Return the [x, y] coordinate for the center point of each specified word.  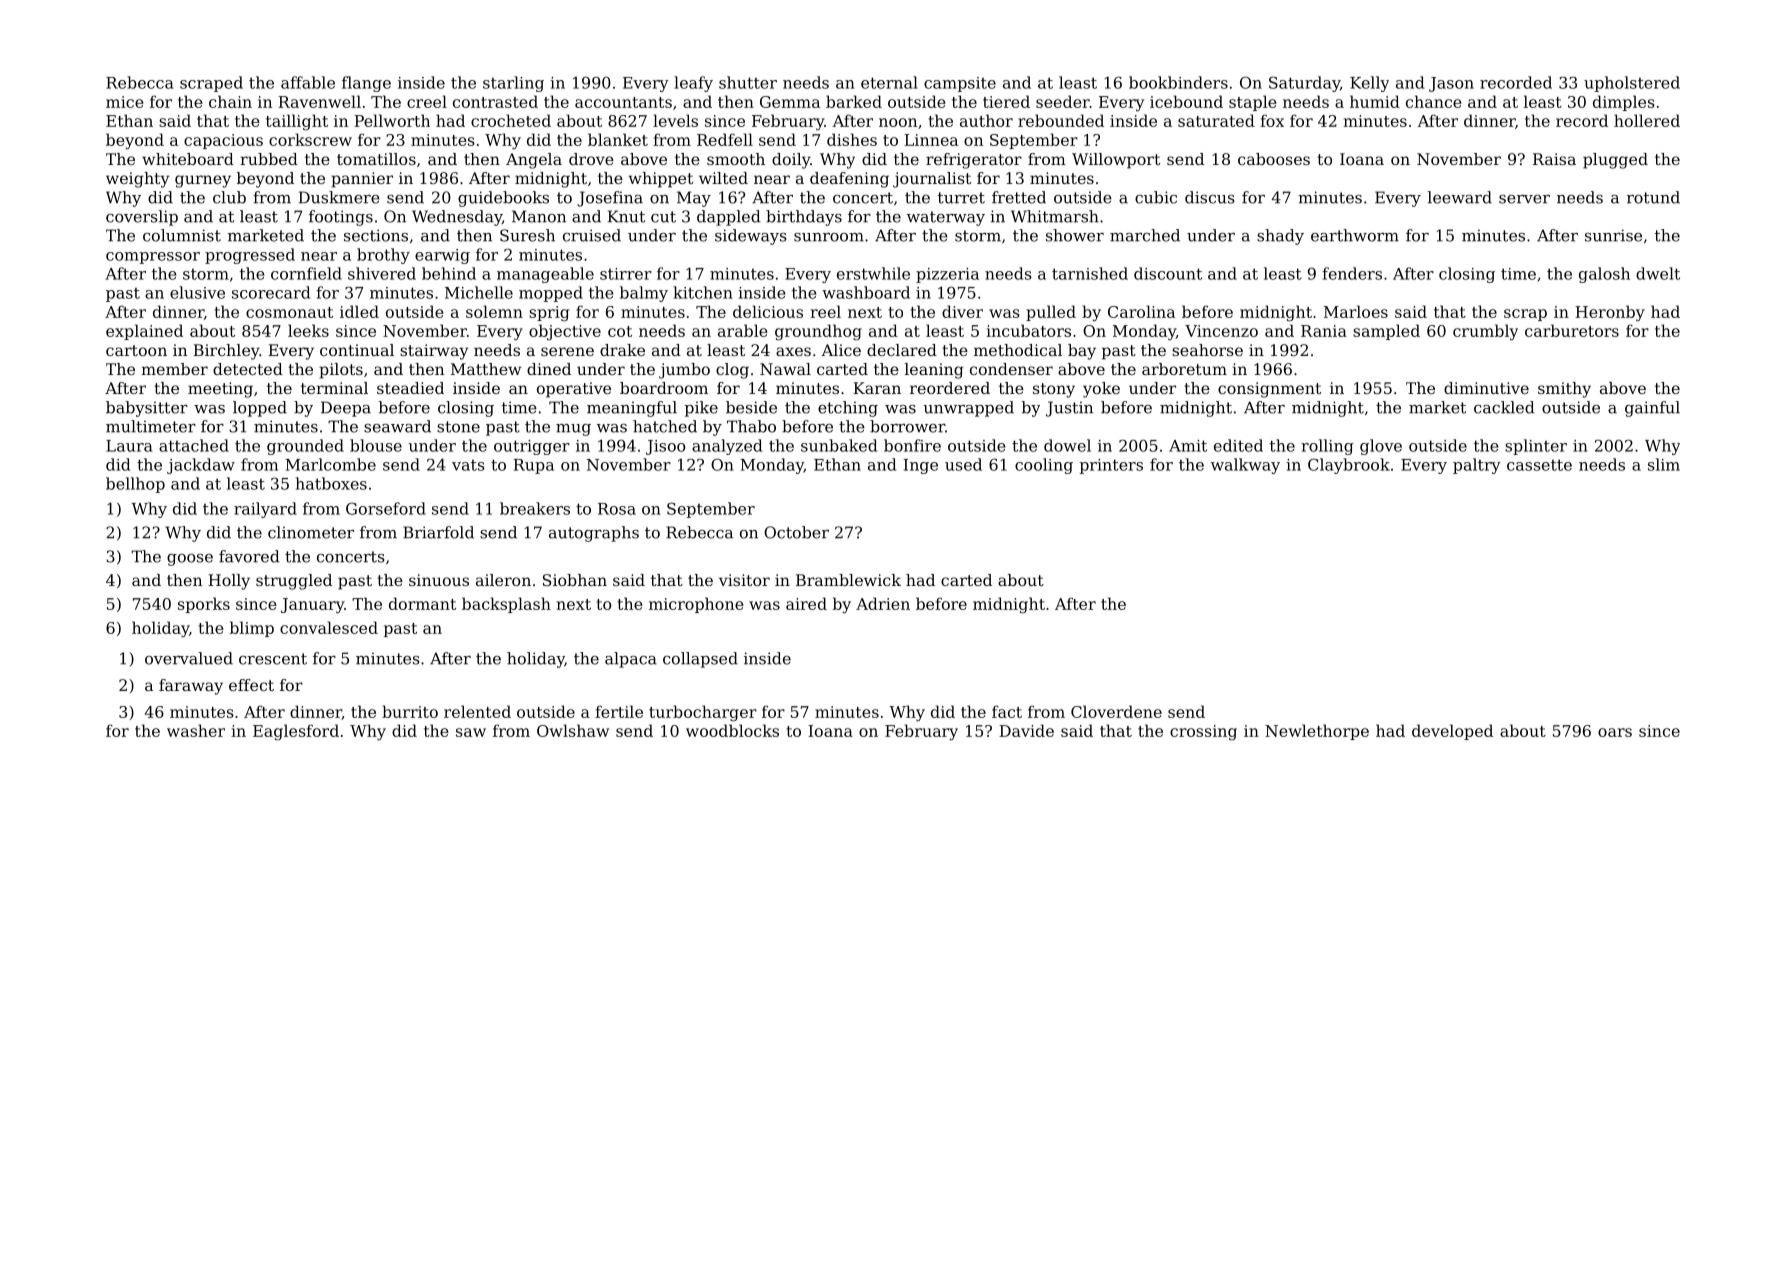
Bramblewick [848, 580]
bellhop [135, 485]
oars [1615, 732]
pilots [341, 371]
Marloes [1356, 311]
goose [190, 560]
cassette [1539, 465]
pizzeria [947, 275]
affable [308, 82]
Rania [1324, 331]
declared [902, 350]
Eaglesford [296, 732]
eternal [889, 82]
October [796, 532]
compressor [153, 258]
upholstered [1632, 84]
